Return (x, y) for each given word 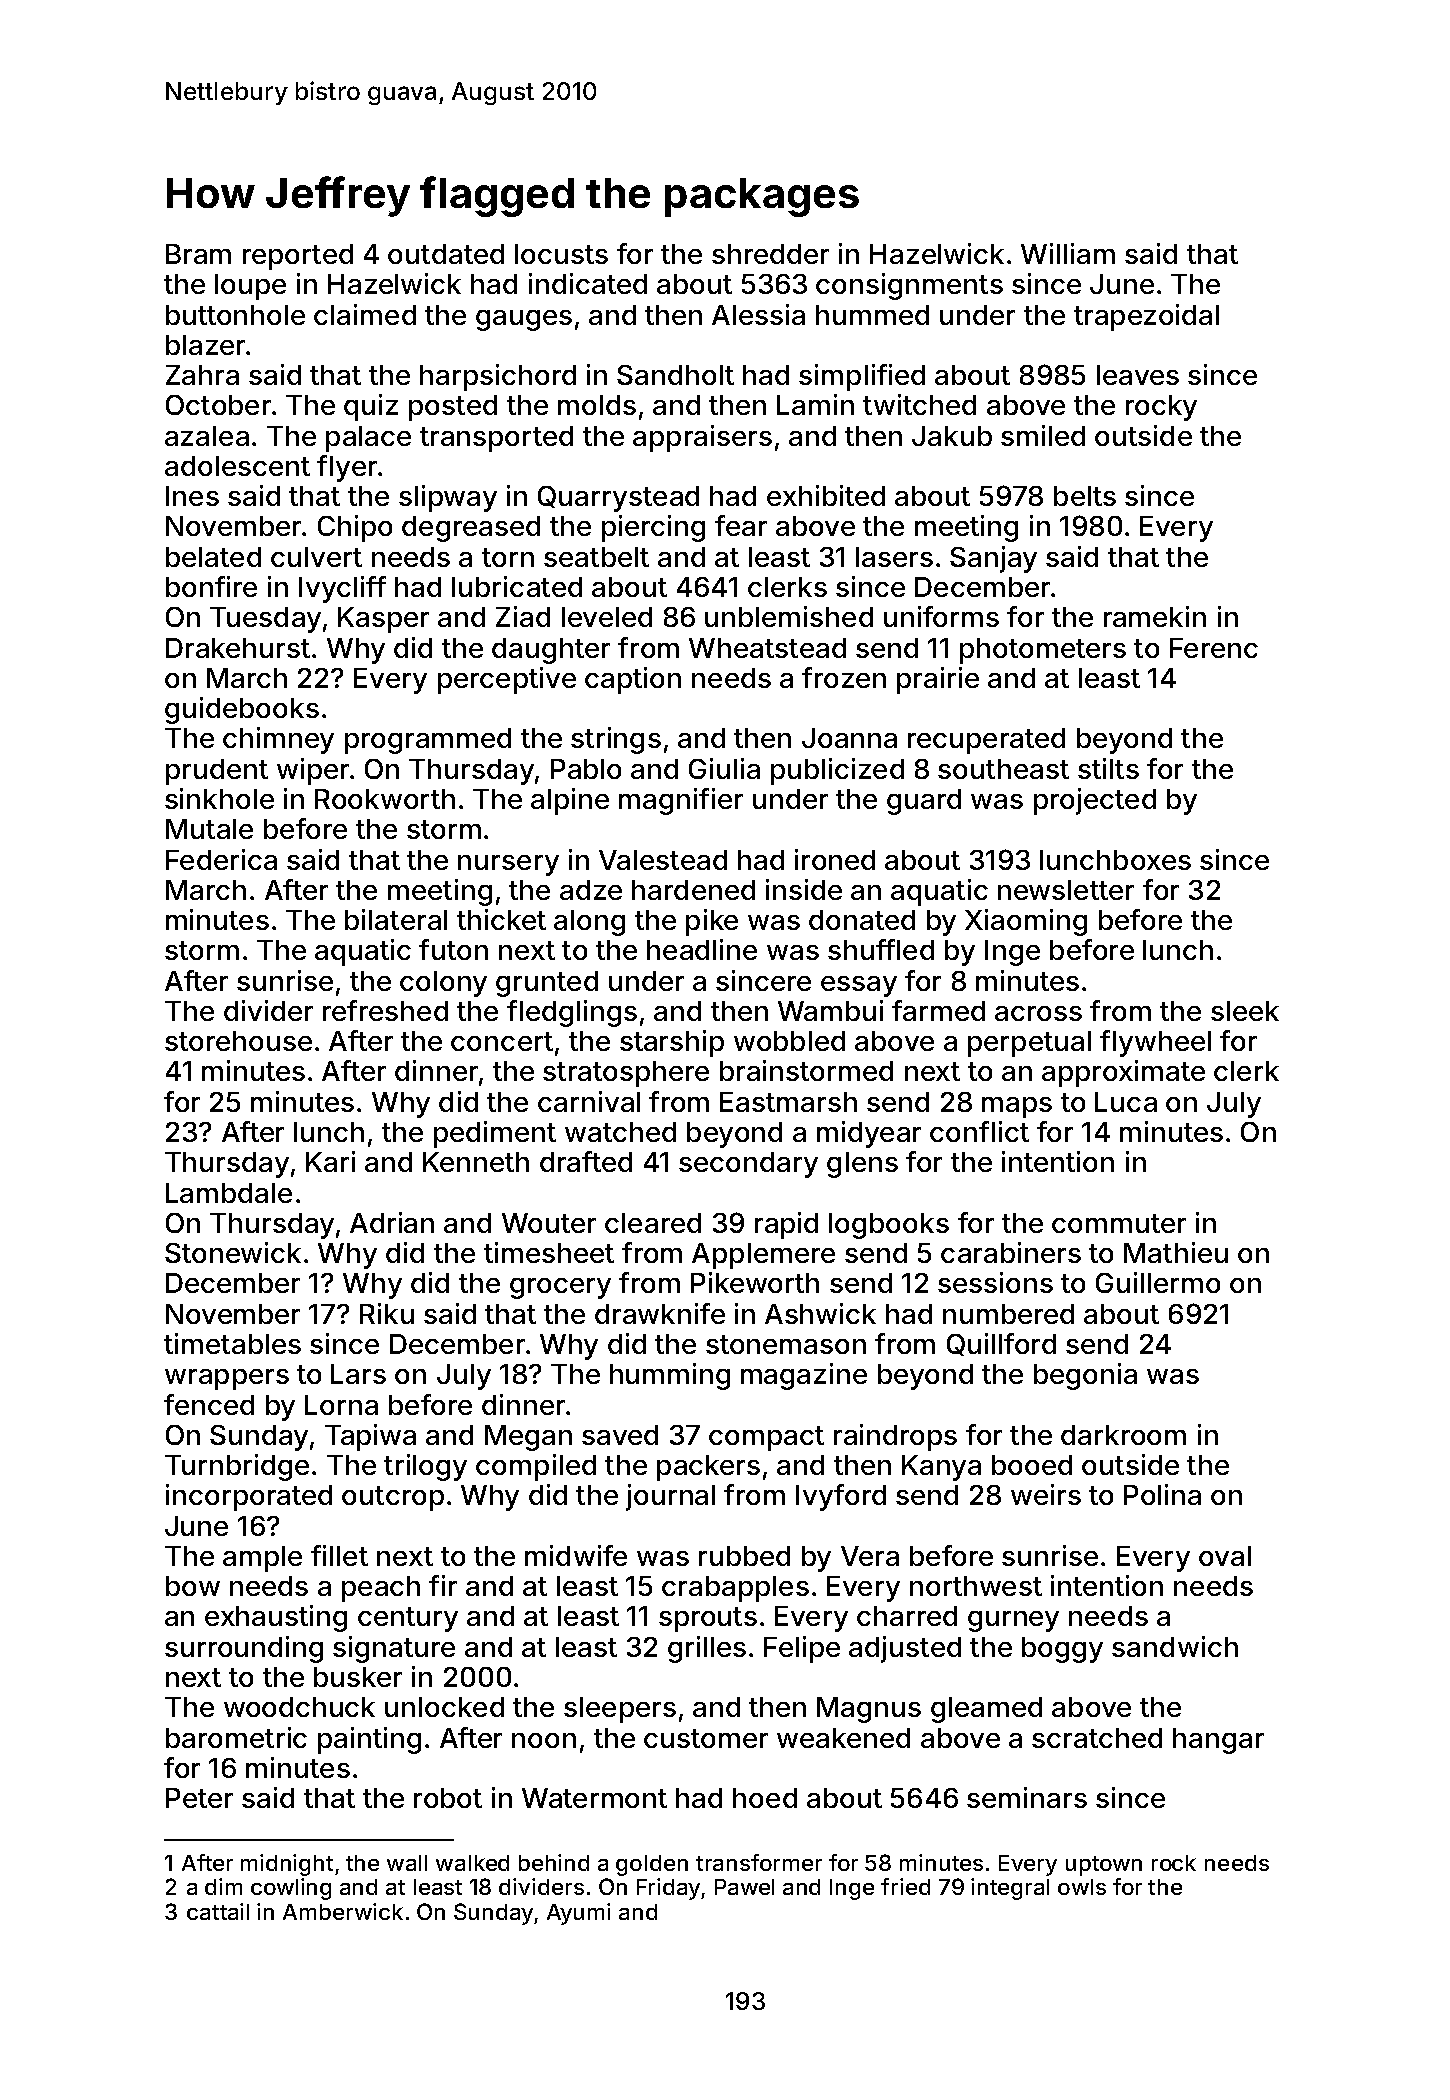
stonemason (786, 1344)
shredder (770, 254)
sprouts (708, 1619)
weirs (1046, 1494)
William (1068, 253)
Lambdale (229, 1193)
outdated (446, 254)
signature (394, 1649)
